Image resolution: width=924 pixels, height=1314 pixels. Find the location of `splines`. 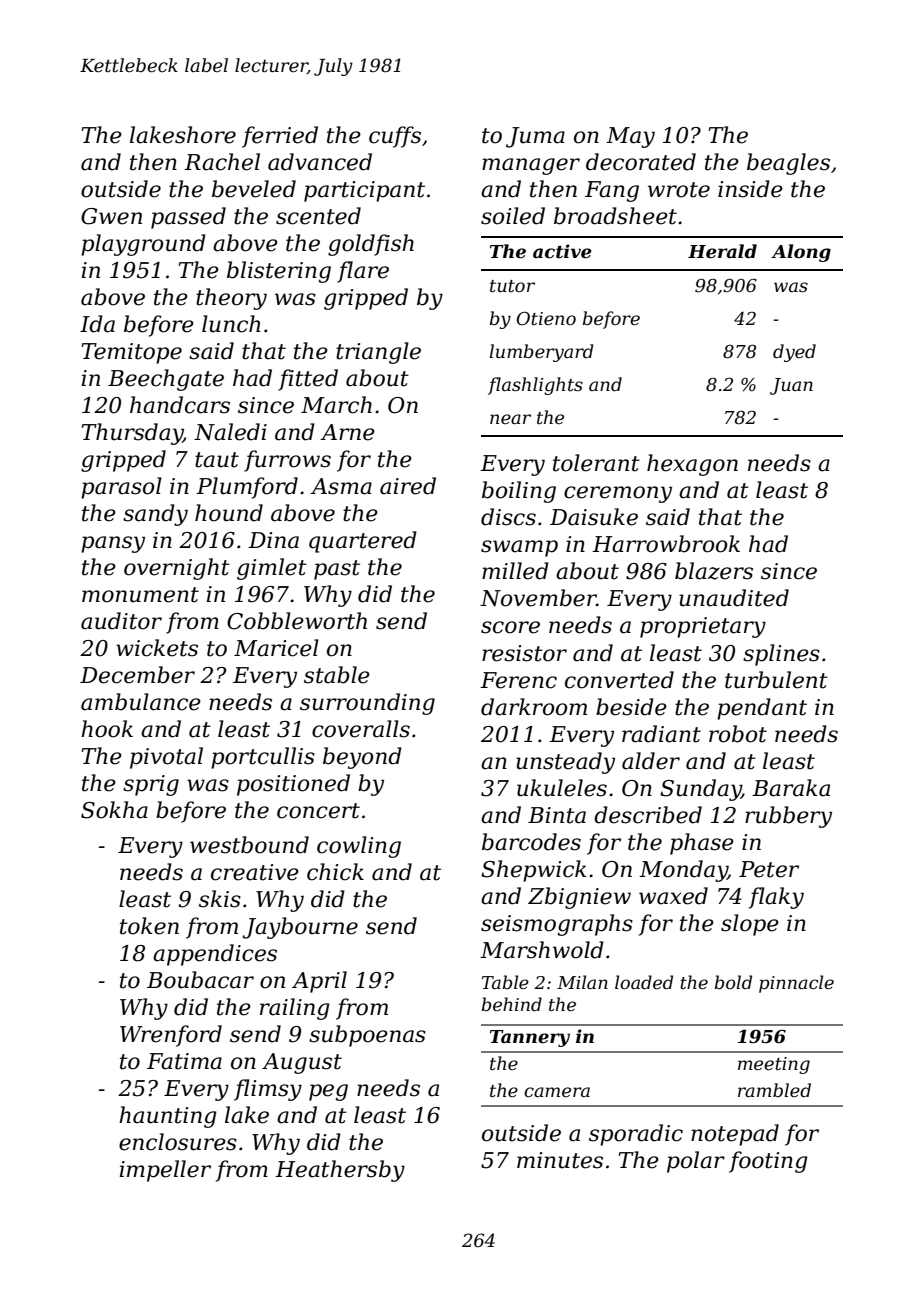

splines is located at coordinates (781, 655).
